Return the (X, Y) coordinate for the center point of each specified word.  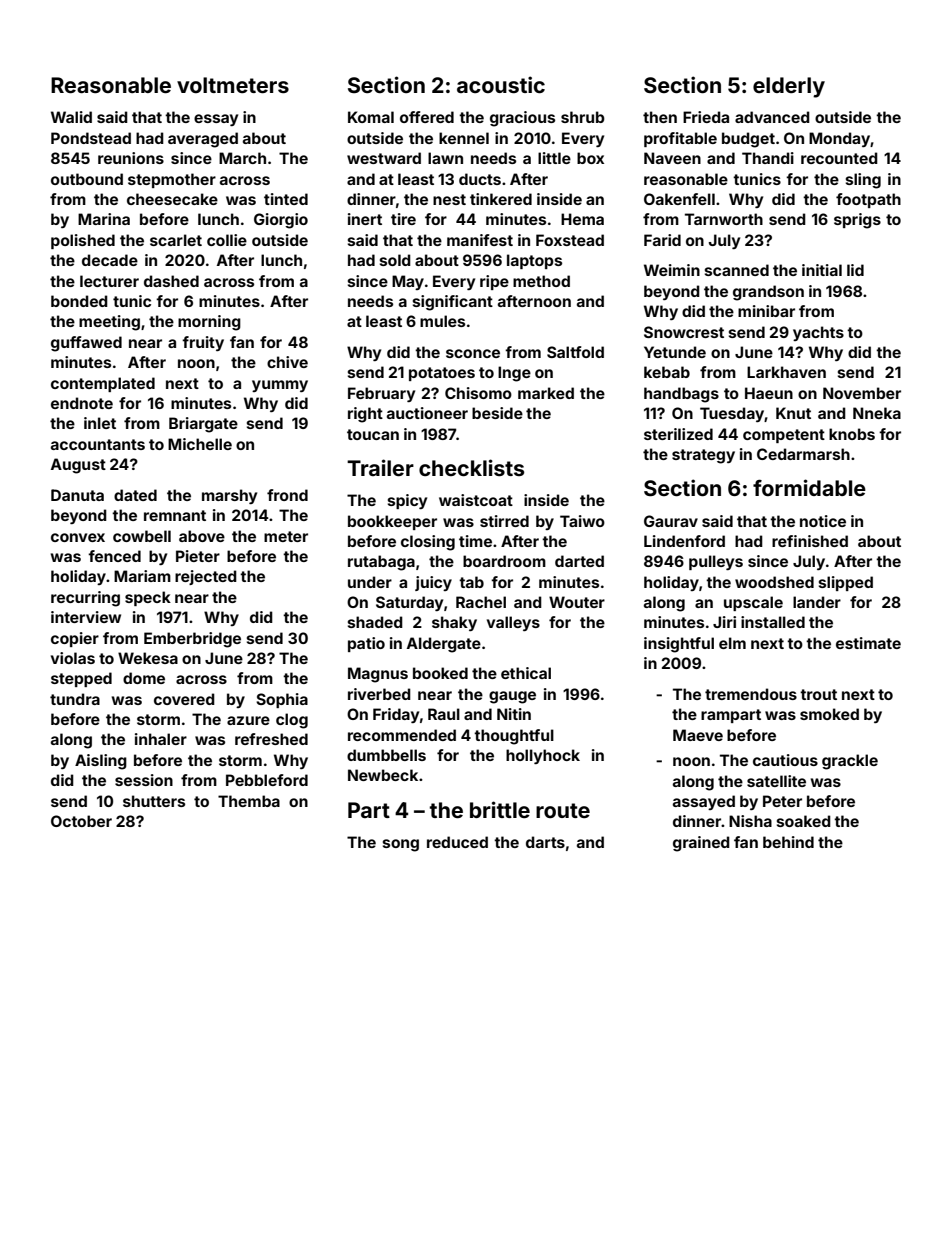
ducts (480, 179)
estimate (868, 643)
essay (216, 120)
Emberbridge (192, 640)
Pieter (198, 556)
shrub (583, 117)
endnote (82, 403)
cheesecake (172, 199)
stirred (504, 521)
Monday (839, 139)
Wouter (577, 602)
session (144, 780)
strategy (703, 456)
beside (497, 413)
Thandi (768, 158)
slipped (846, 583)
